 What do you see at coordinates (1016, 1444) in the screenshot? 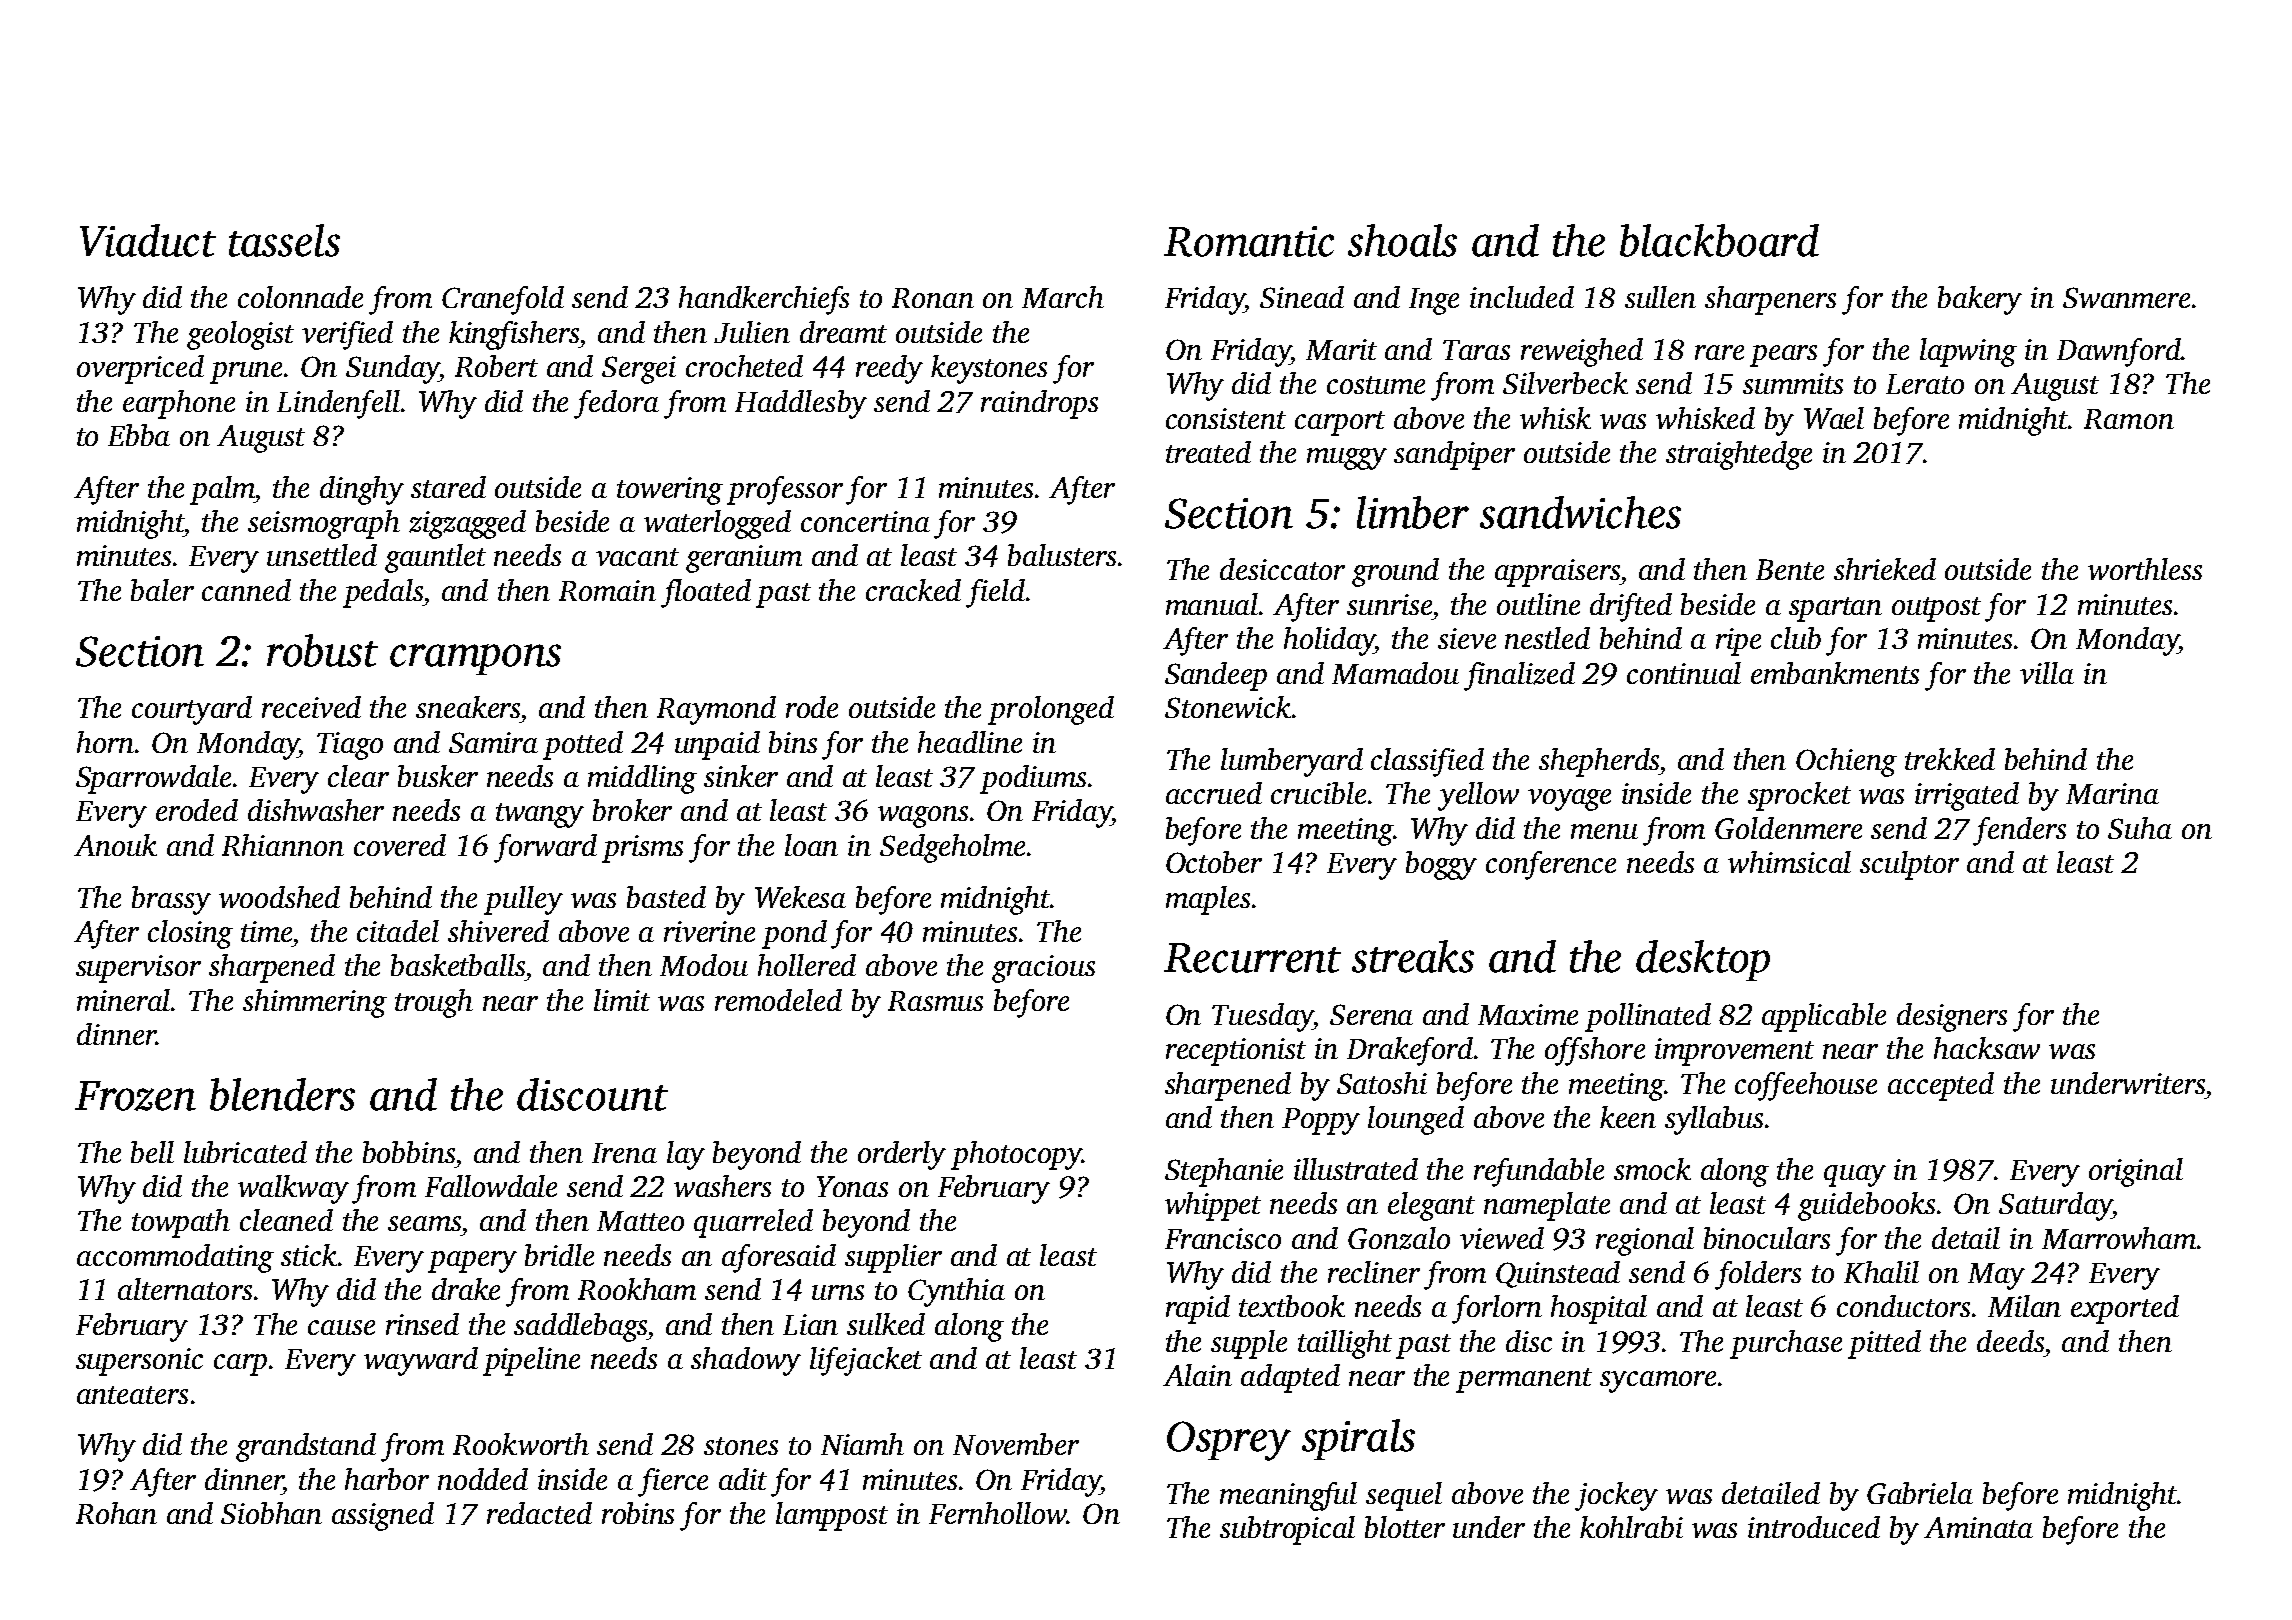
I see `November` at bounding box center [1016, 1444].
